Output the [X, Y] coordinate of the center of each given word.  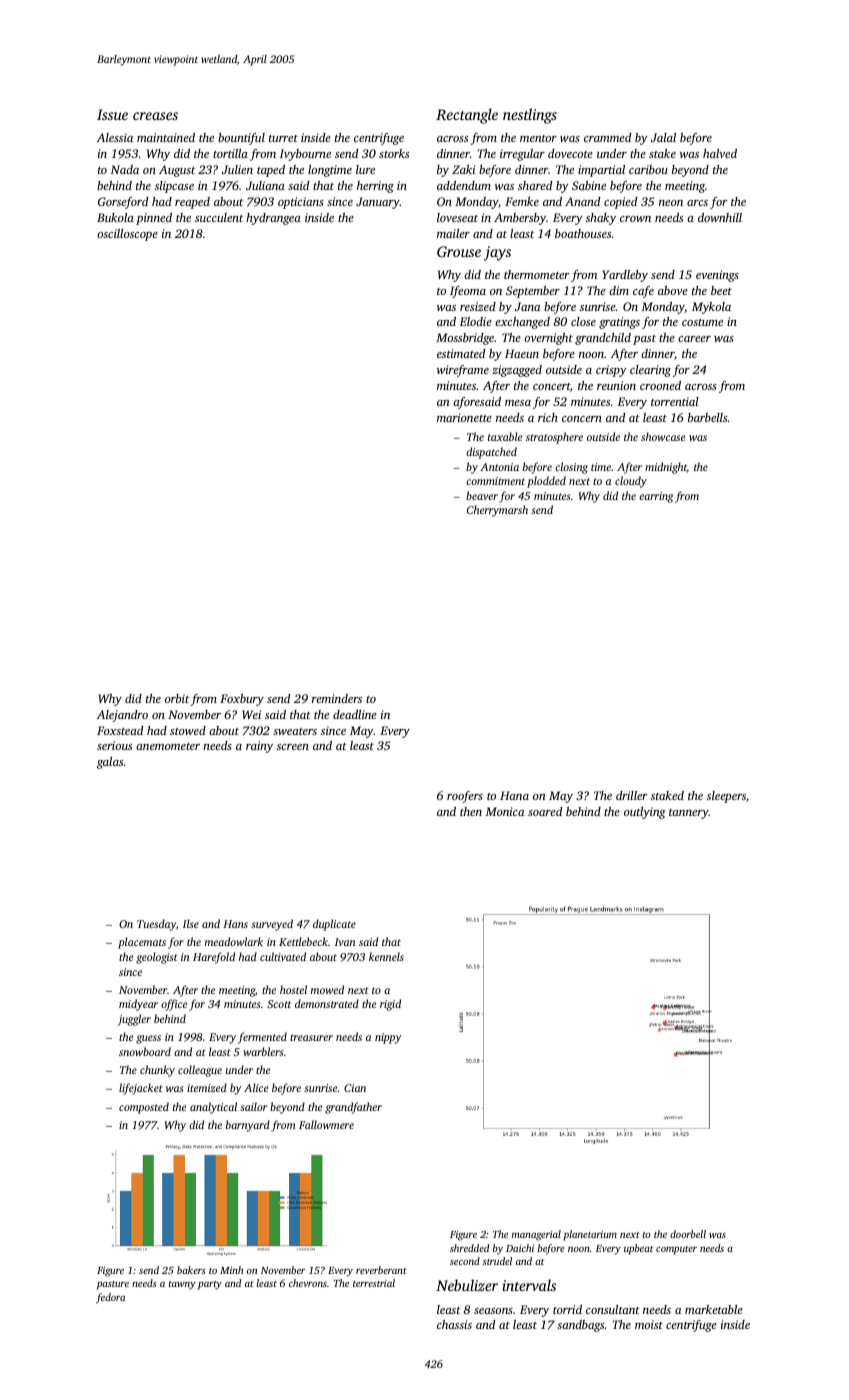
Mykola [711, 308]
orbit [177, 698]
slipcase [174, 187]
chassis [454, 1324]
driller [632, 795]
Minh [231, 1270]
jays [497, 253]
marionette [464, 417]
